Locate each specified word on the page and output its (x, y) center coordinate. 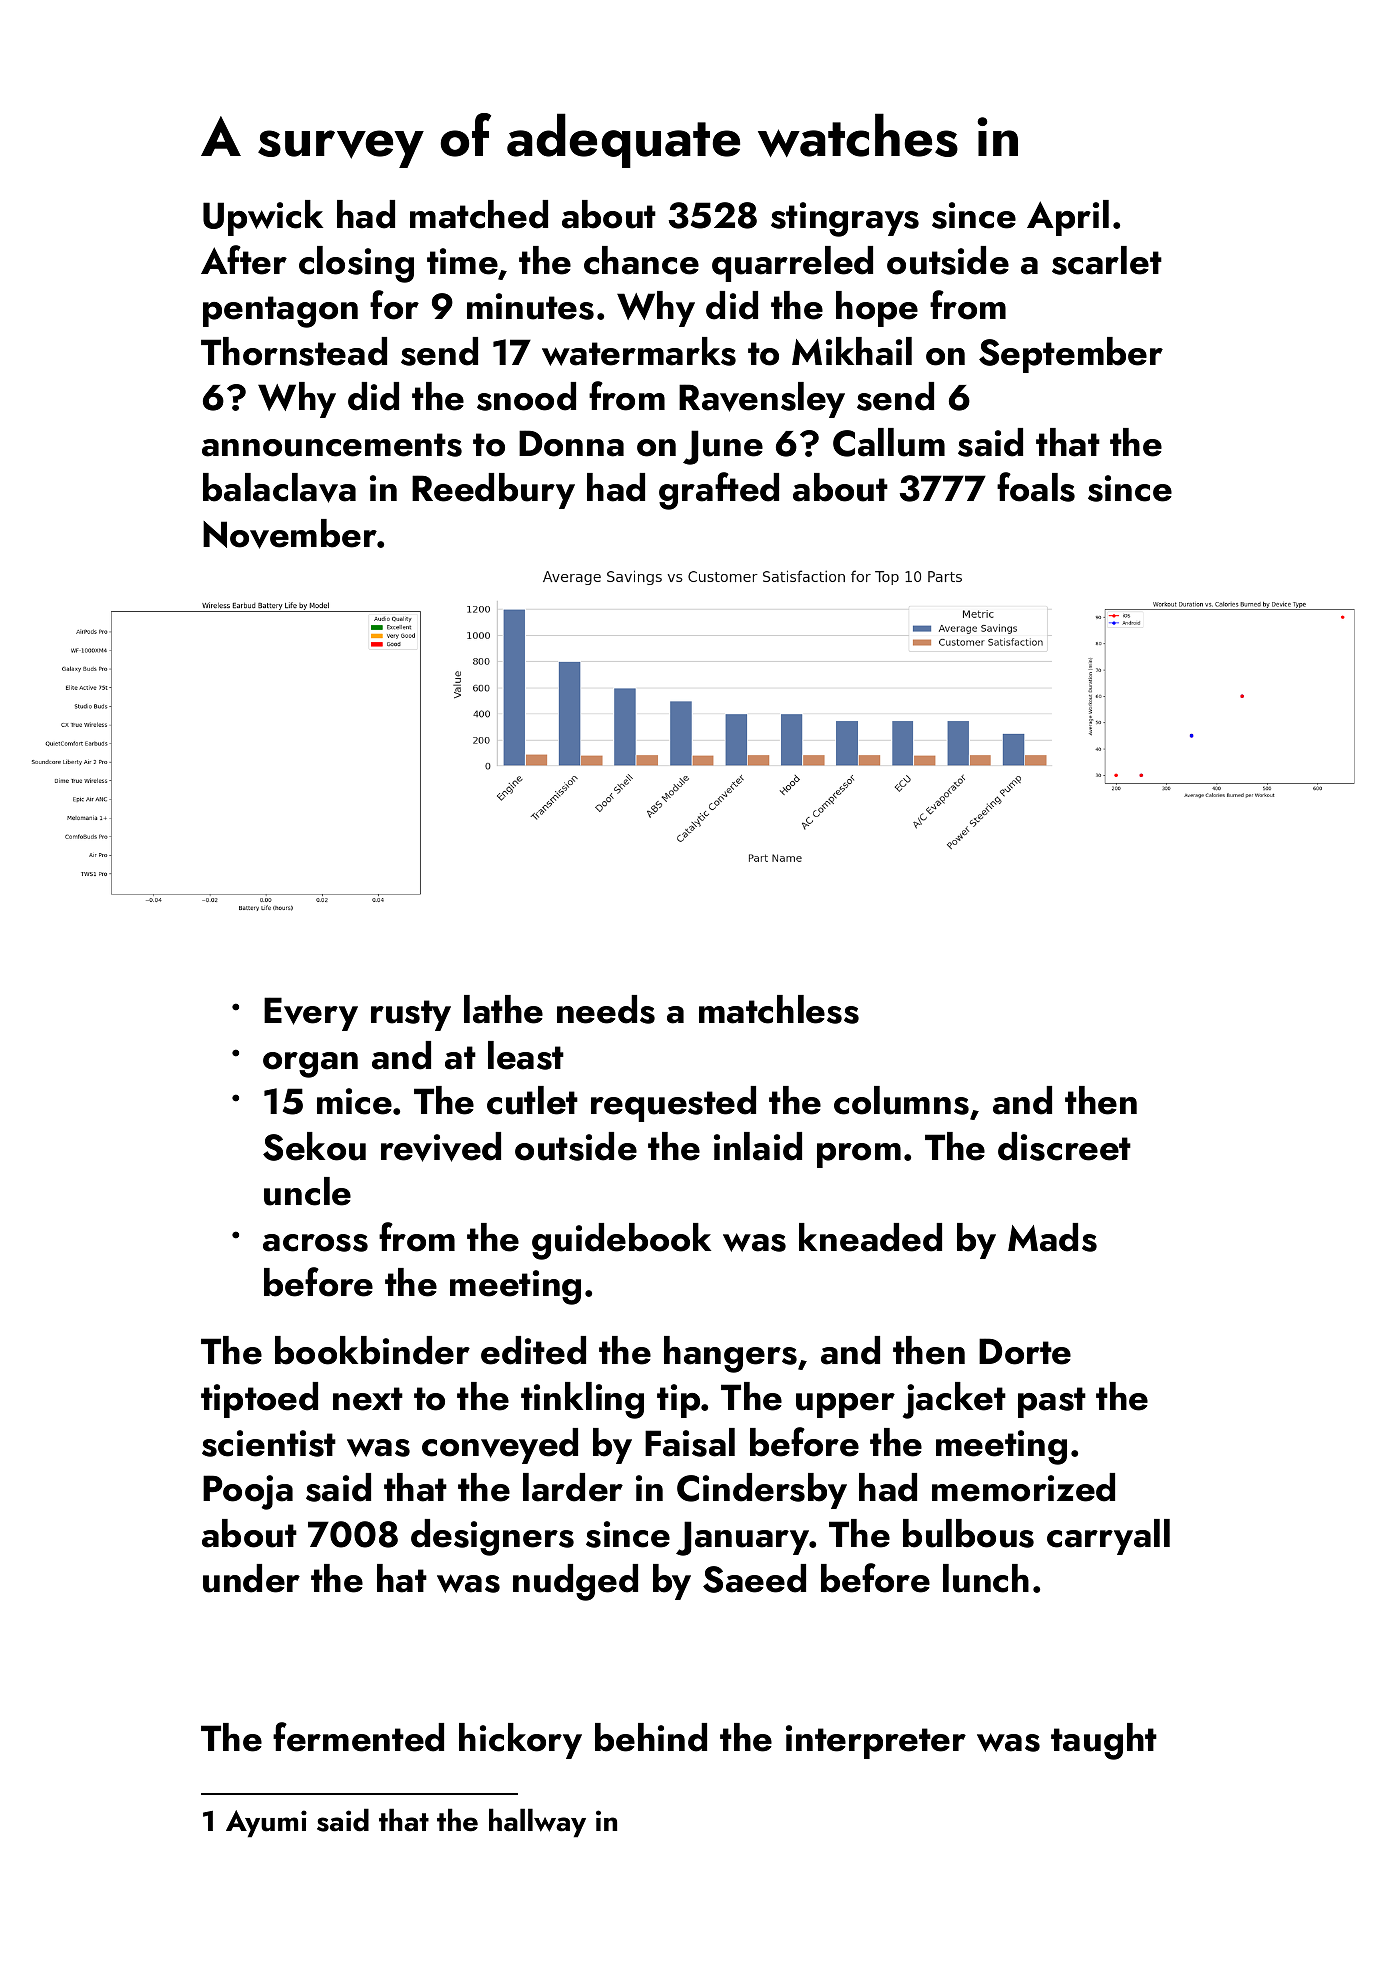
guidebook (621, 1241)
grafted (719, 491)
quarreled (792, 264)
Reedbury (493, 491)
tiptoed (259, 1400)
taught (1104, 1741)
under (251, 1578)
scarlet (1107, 260)
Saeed (754, 1578)
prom (859, 1155)
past (1052, 1402)
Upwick (263, 218)
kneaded (870, 1237)
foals (1036, 487)
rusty (411, 1015)
